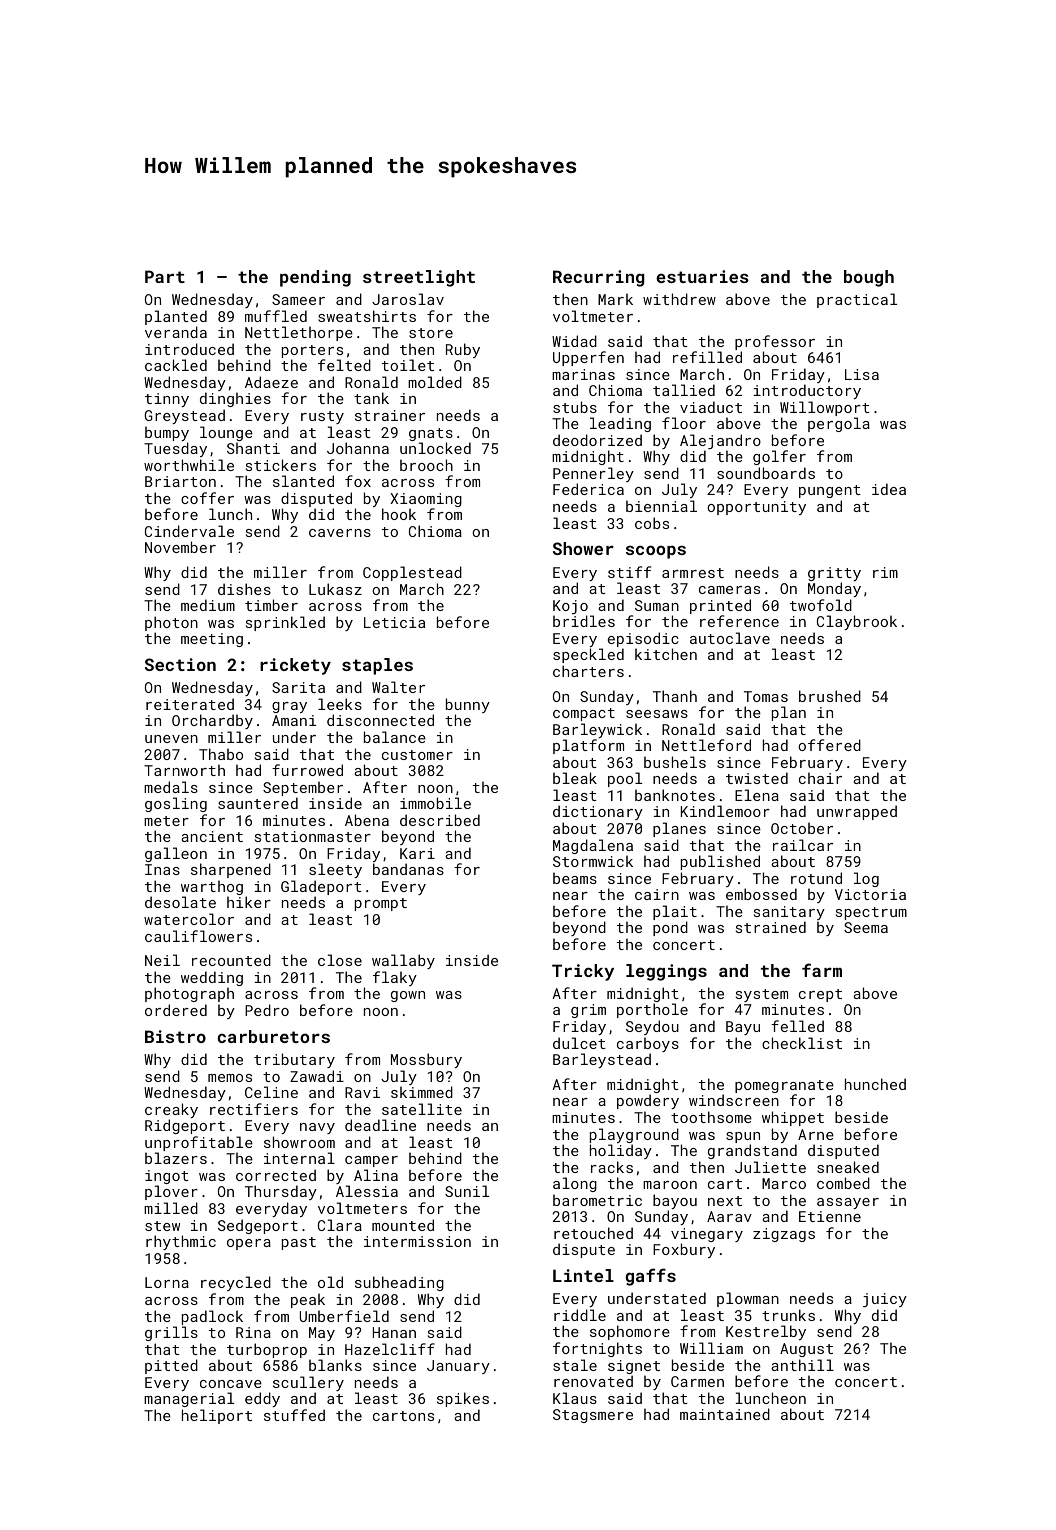 The height and width of the document is (1530, 1056). I want to click on Part, so click(165, 276).
